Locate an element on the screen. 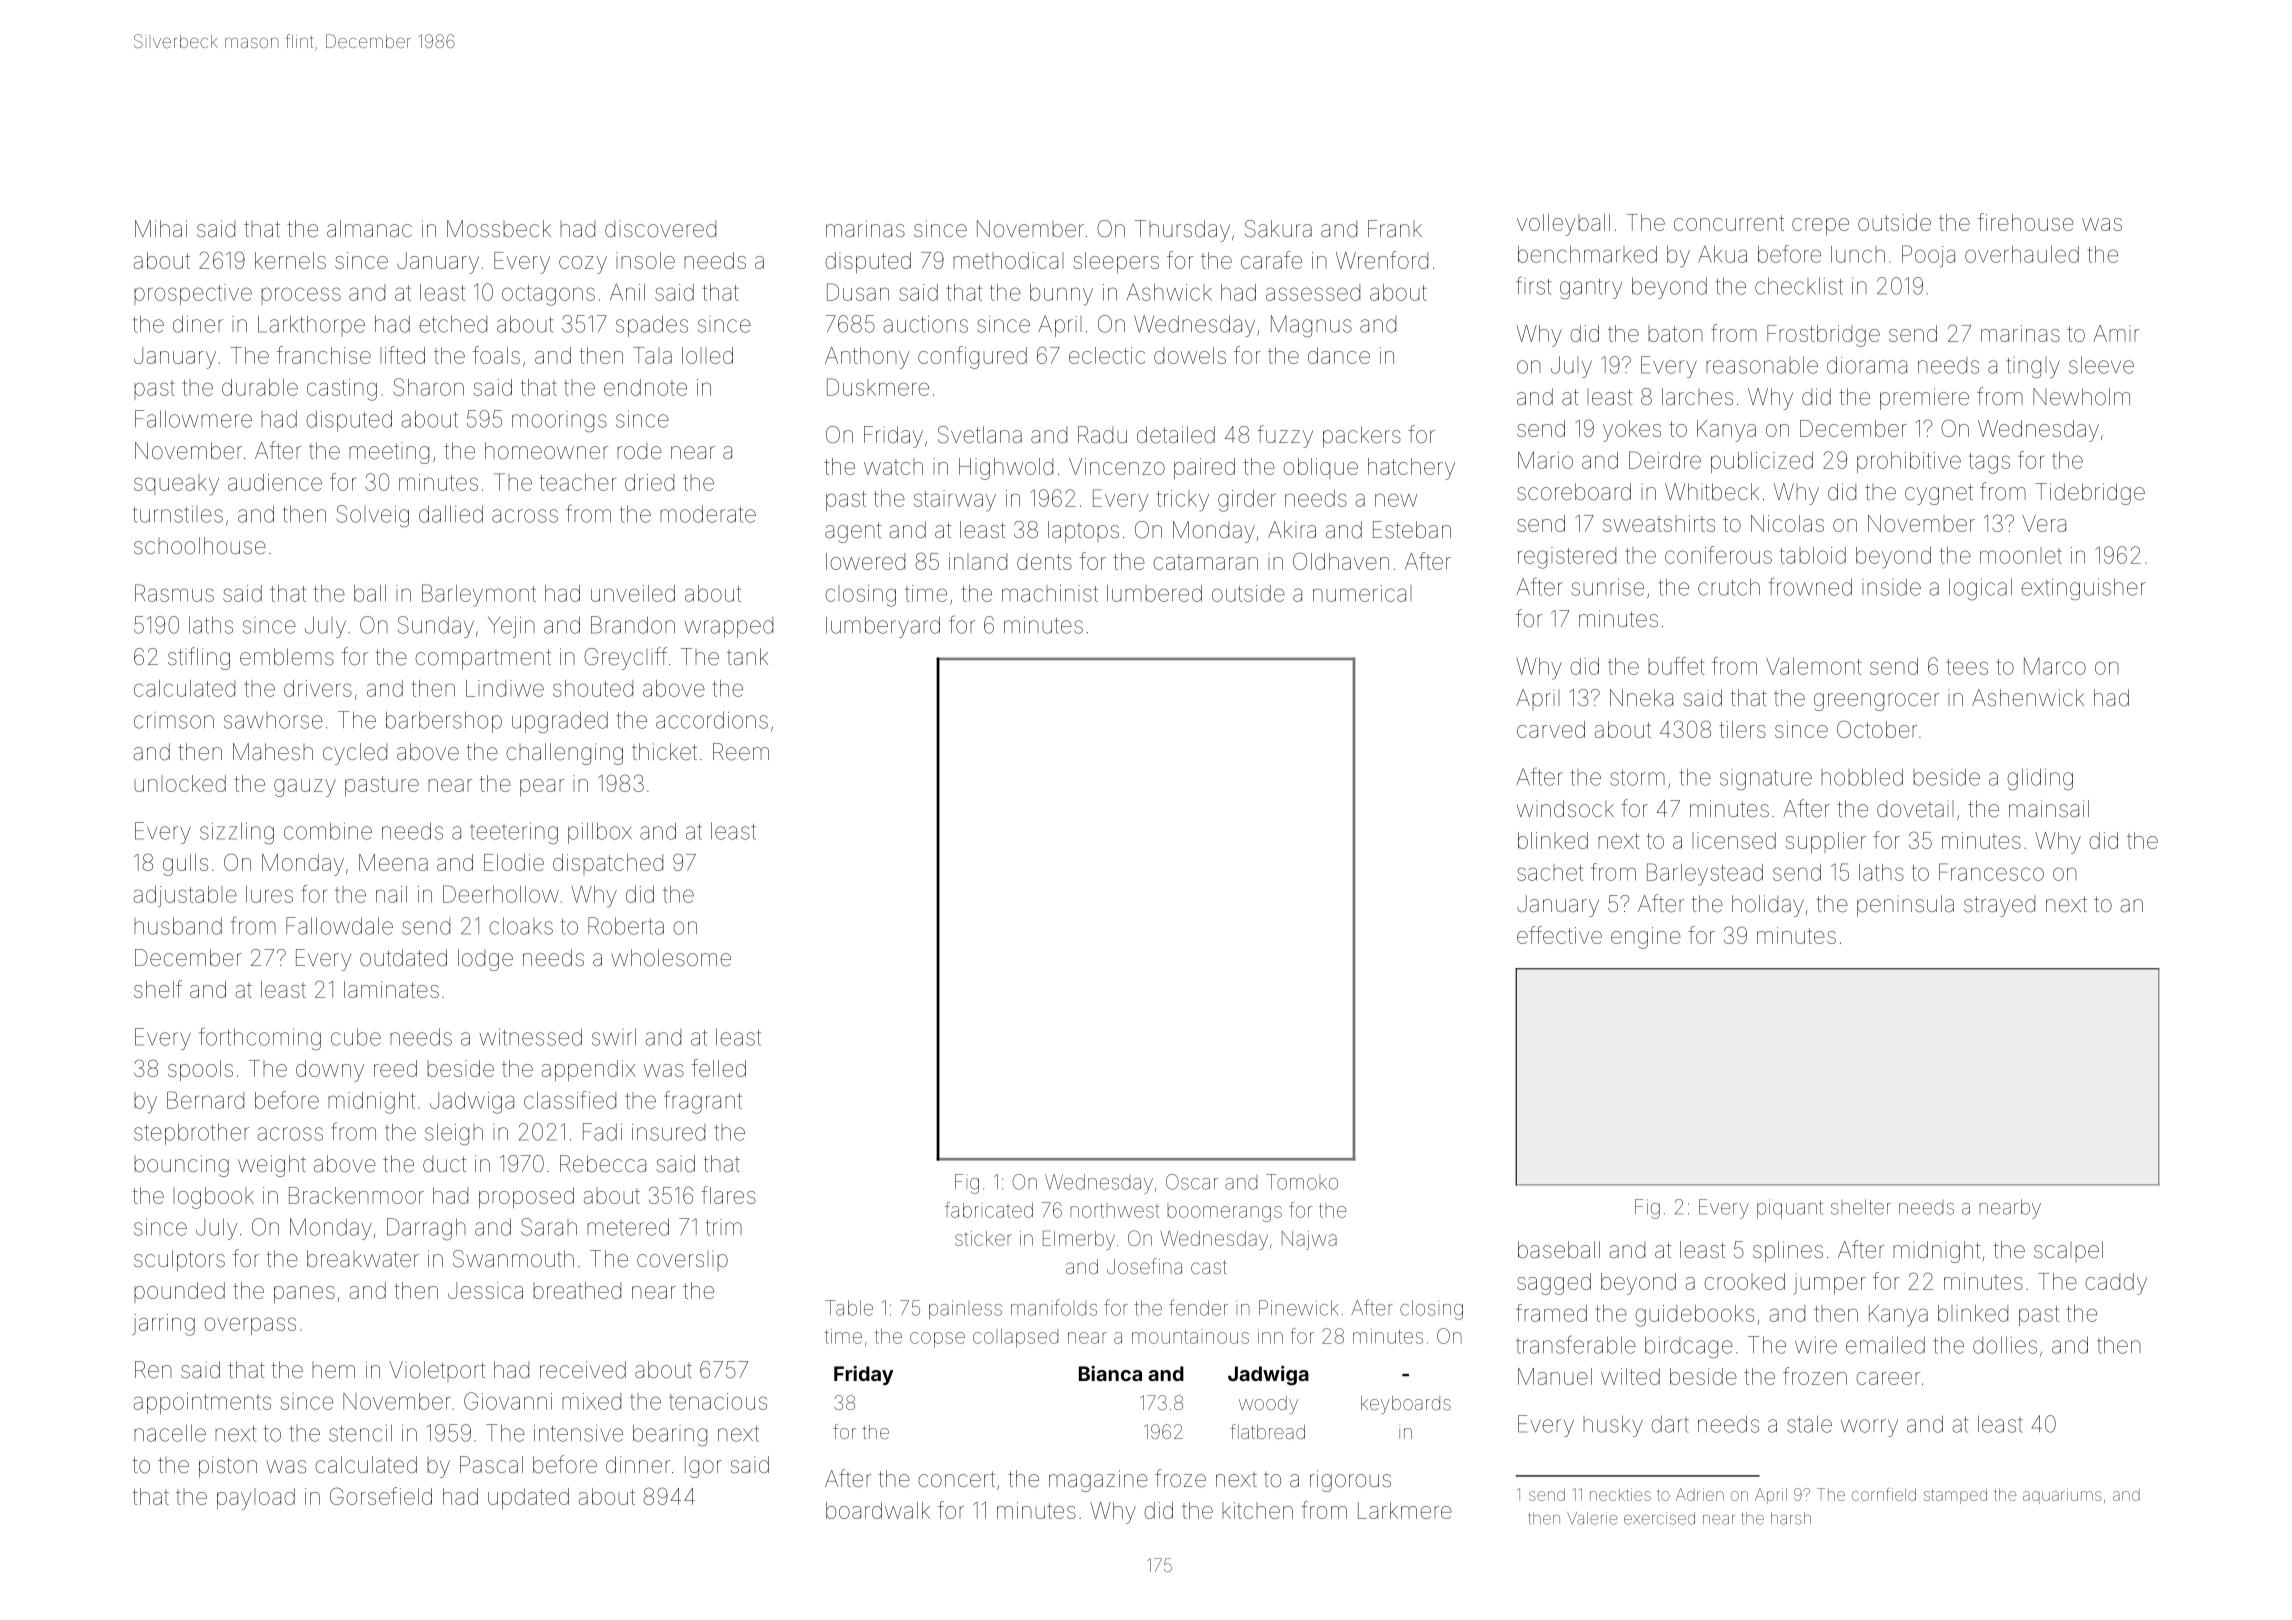 The height and width of the screenshot is (1620, 2292). bearing is located at coordinates (670, 1435).
